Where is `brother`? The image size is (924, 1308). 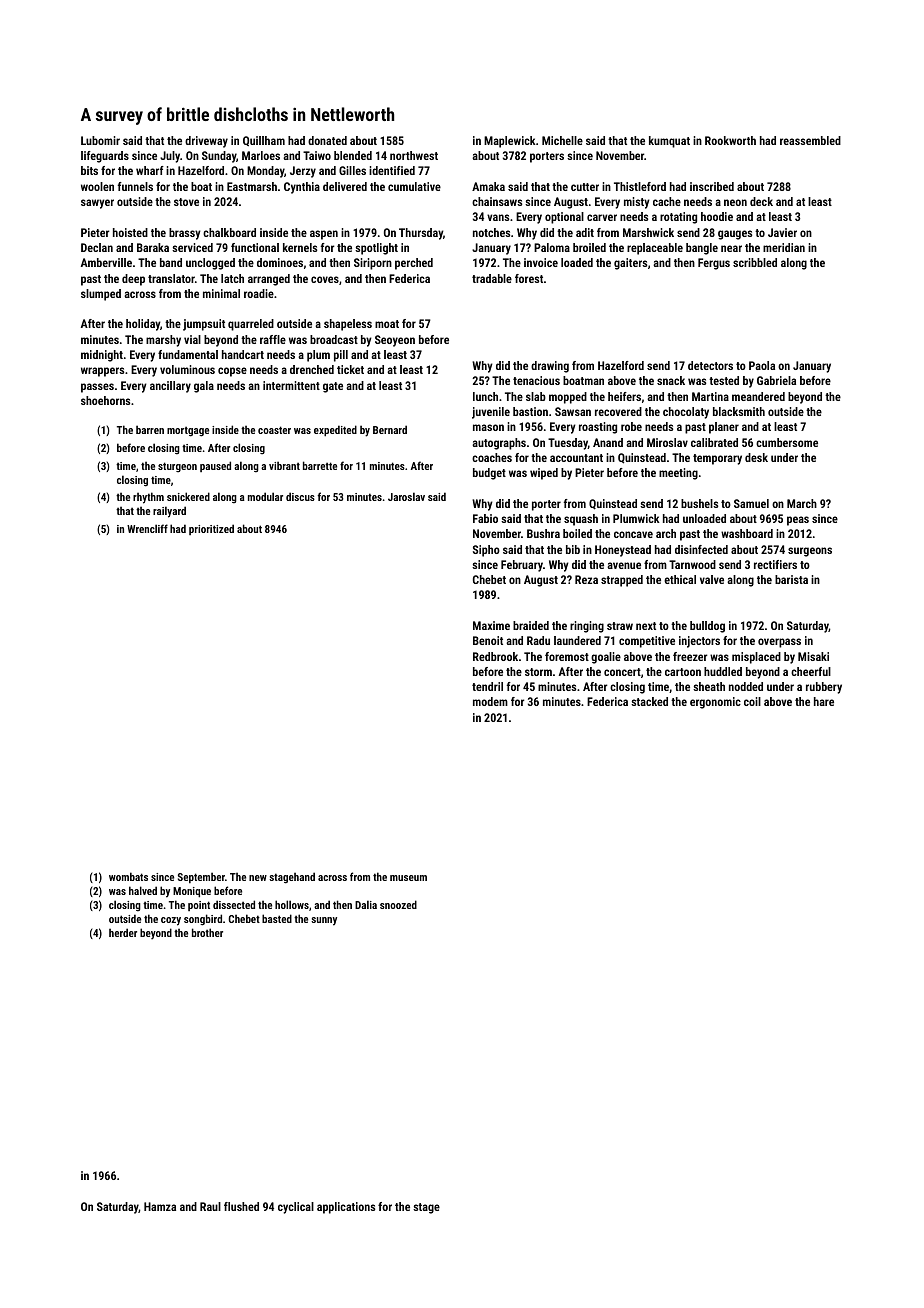
brother is located at coordinates (207, 932).
